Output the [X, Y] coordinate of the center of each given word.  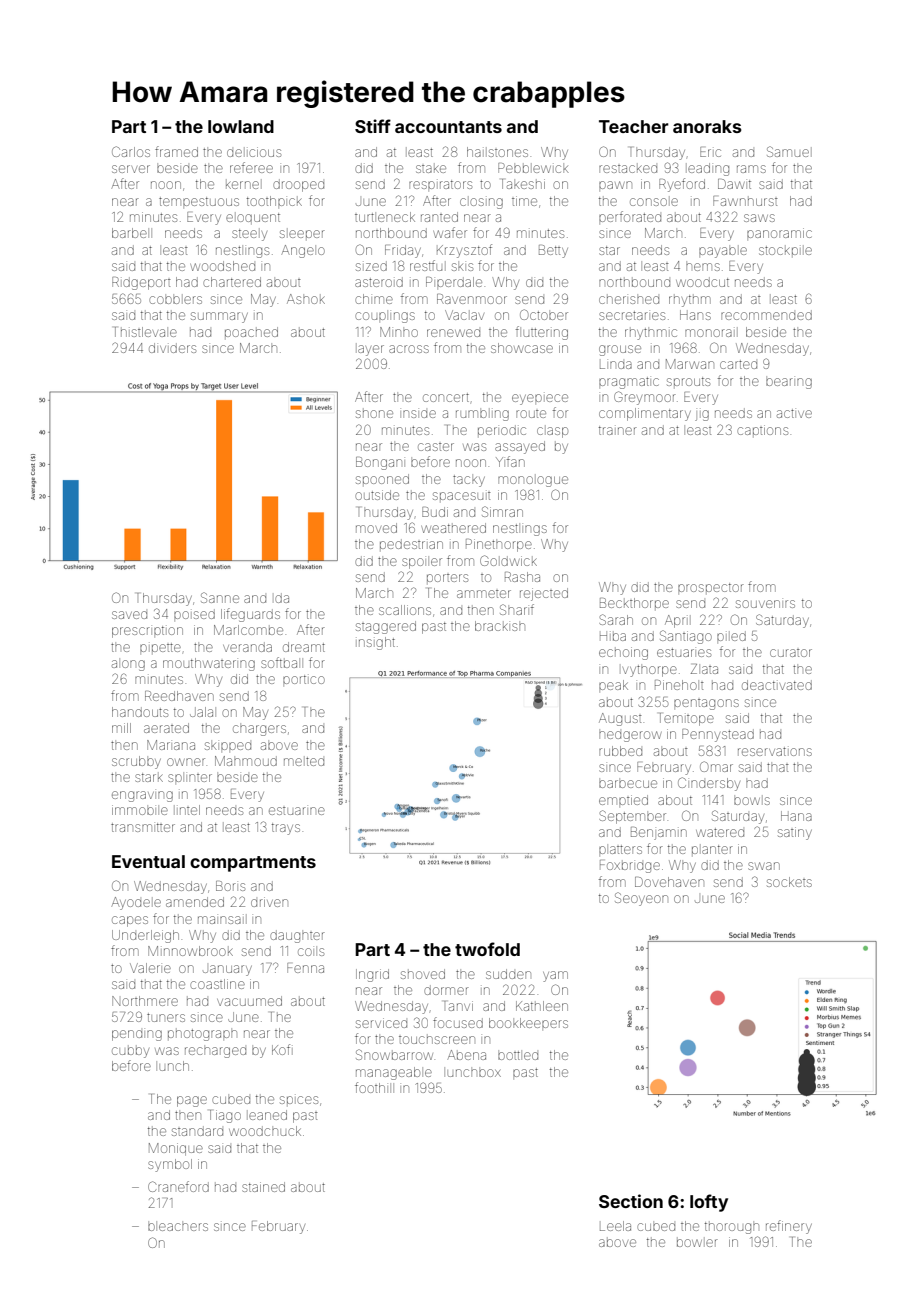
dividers [172, 348]
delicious [254, 152]
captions [762, 430]
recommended [766, 315]
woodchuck [265, 1131]
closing [481, 203]
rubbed [620, 751]
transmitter [143, 827]
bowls [752, 801]
